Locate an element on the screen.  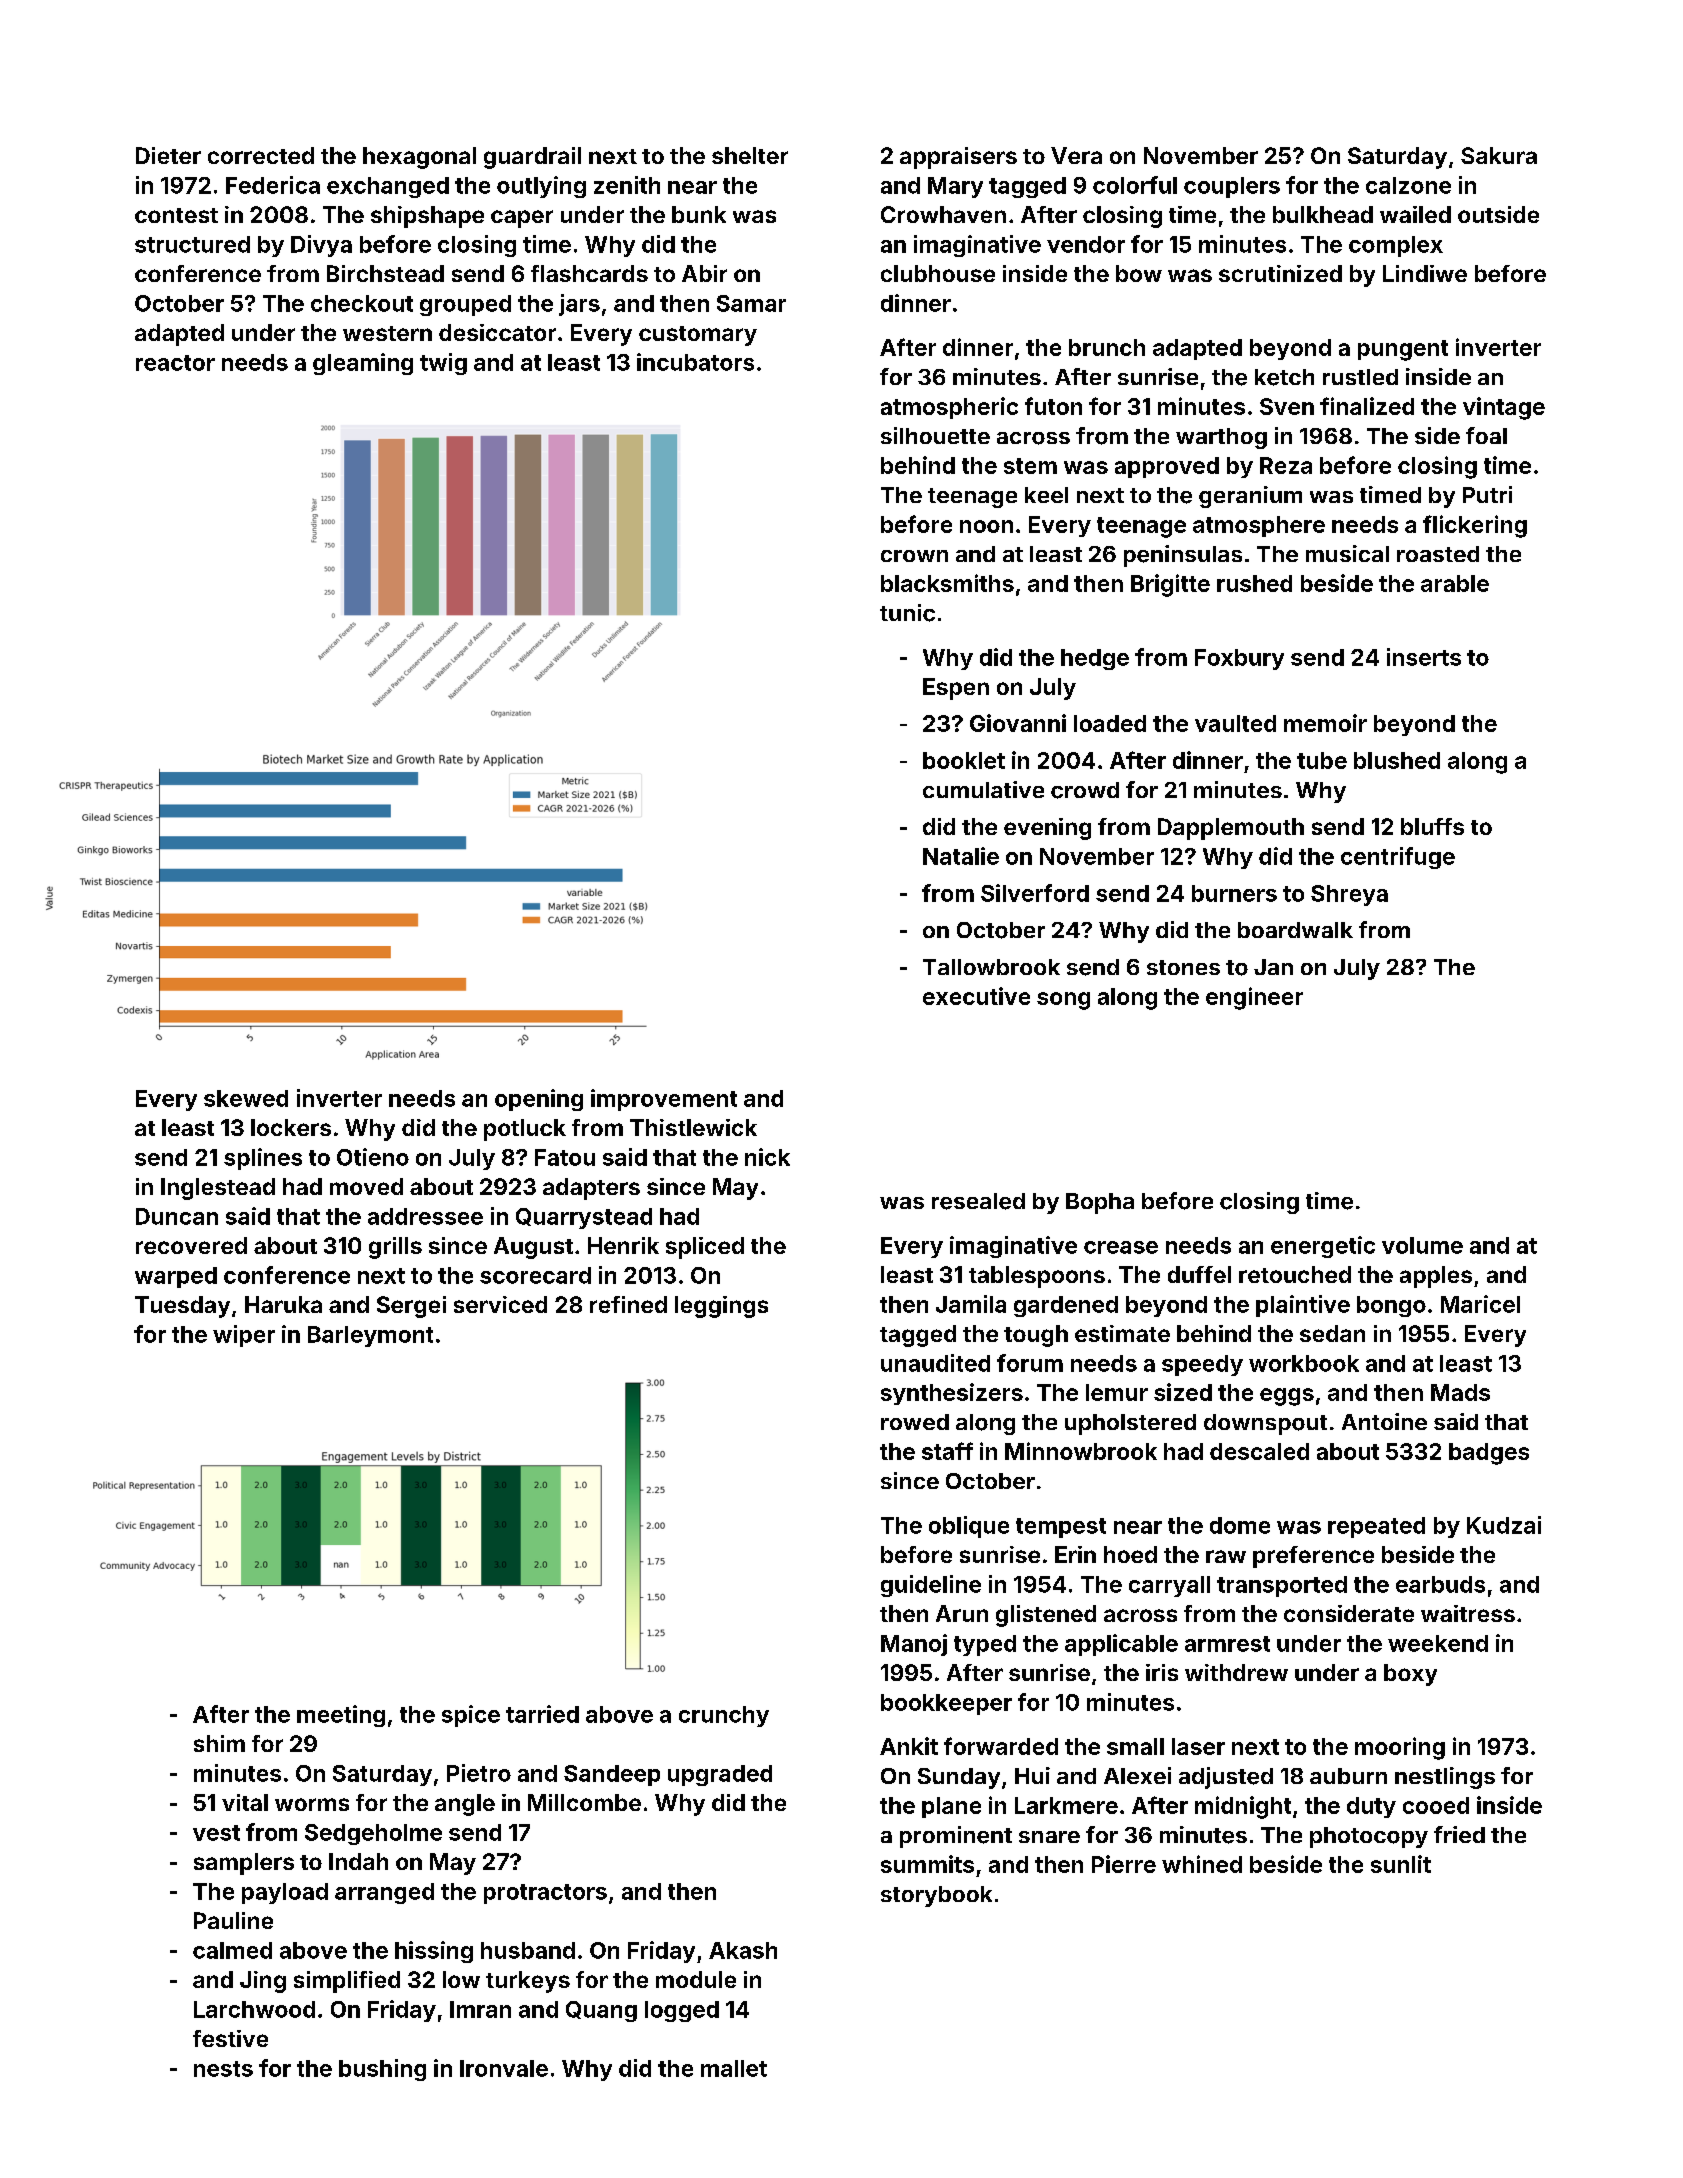
bookkeeper is located at coordinates (946, 1704).
